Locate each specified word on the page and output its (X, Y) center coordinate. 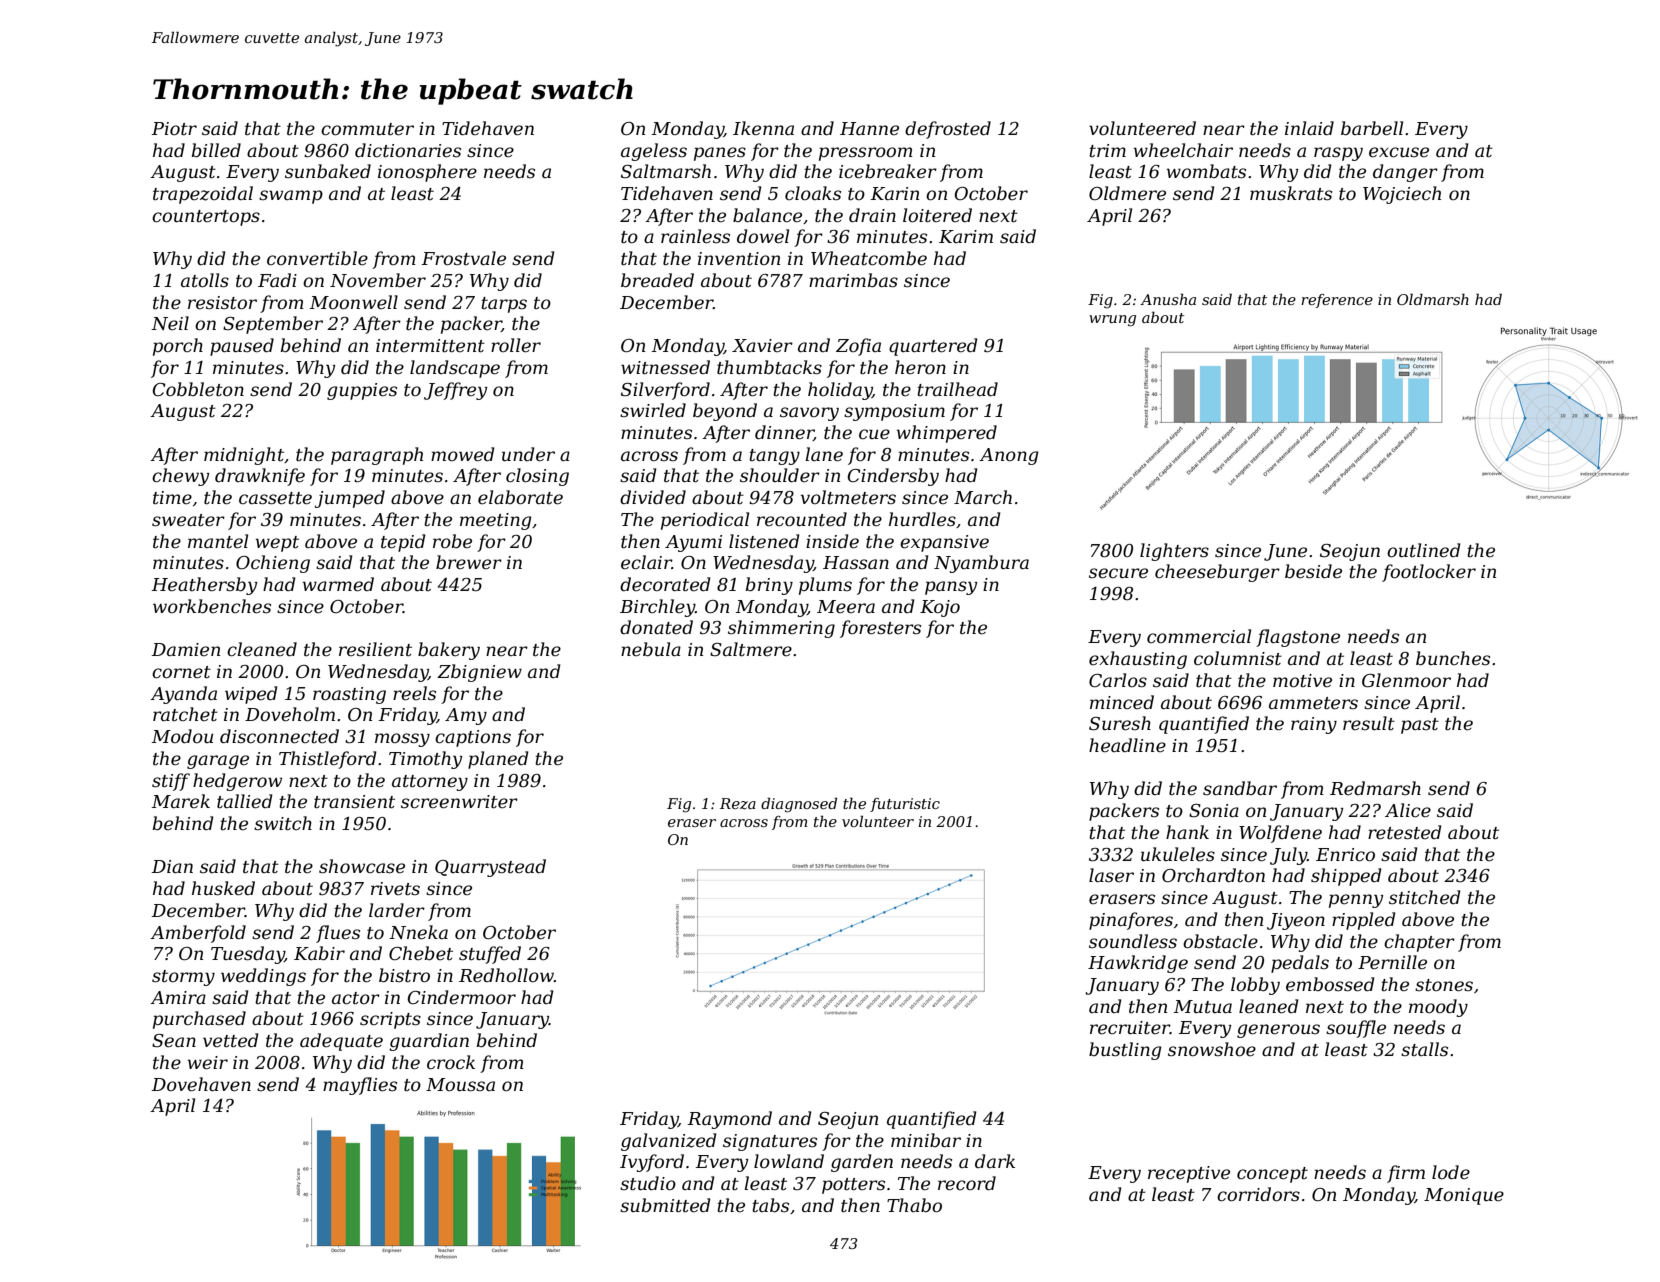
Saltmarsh (666, 171)
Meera (846, 607)
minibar (926, 1140)
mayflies (360, 1086)
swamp (291, 197)
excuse (1399, 152)
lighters (1174, 552)
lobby (1255, 986)
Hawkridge (1138, 964)
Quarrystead (490, 868)
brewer (469, 562)
